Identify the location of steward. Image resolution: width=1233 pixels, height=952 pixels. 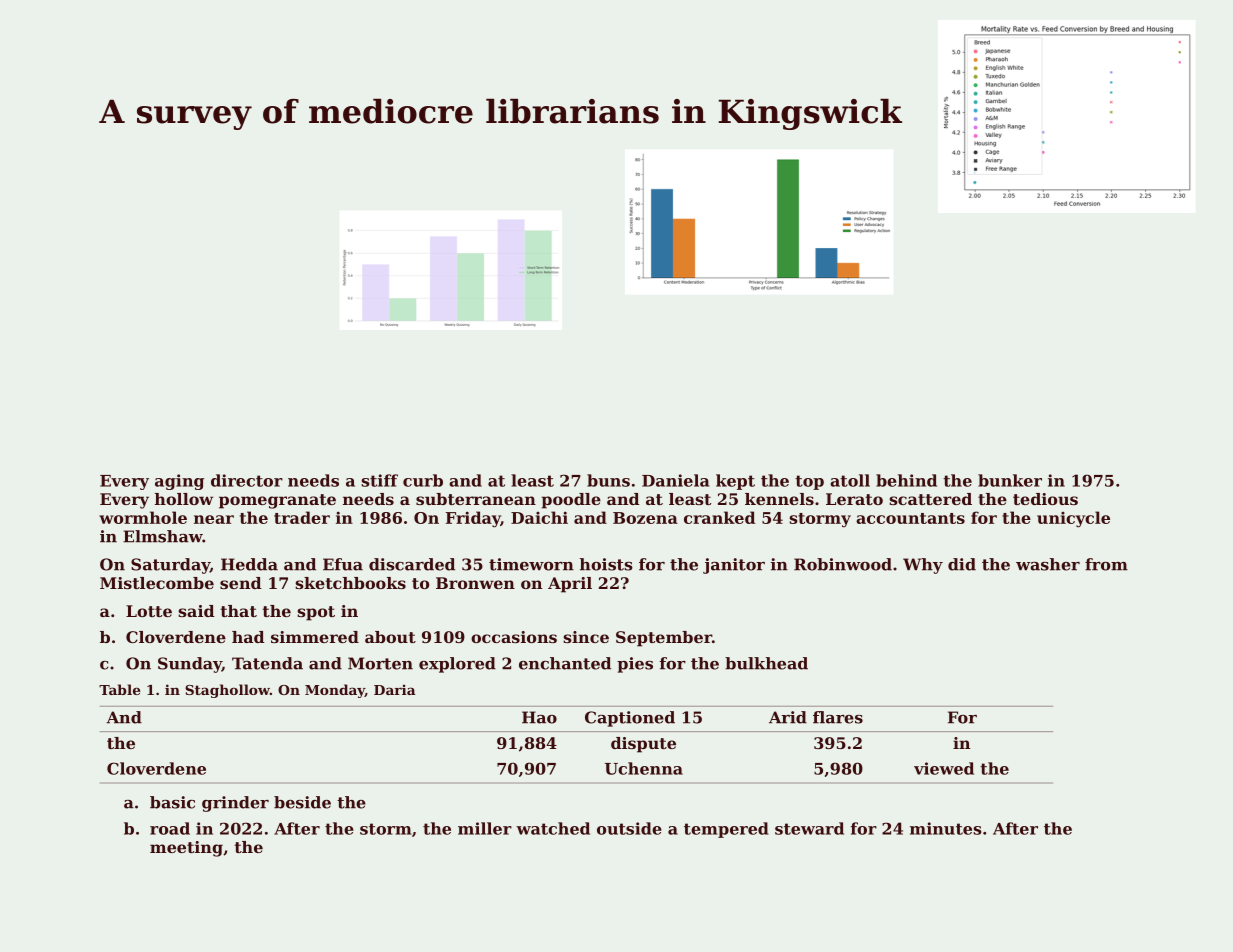
(809, 828).
